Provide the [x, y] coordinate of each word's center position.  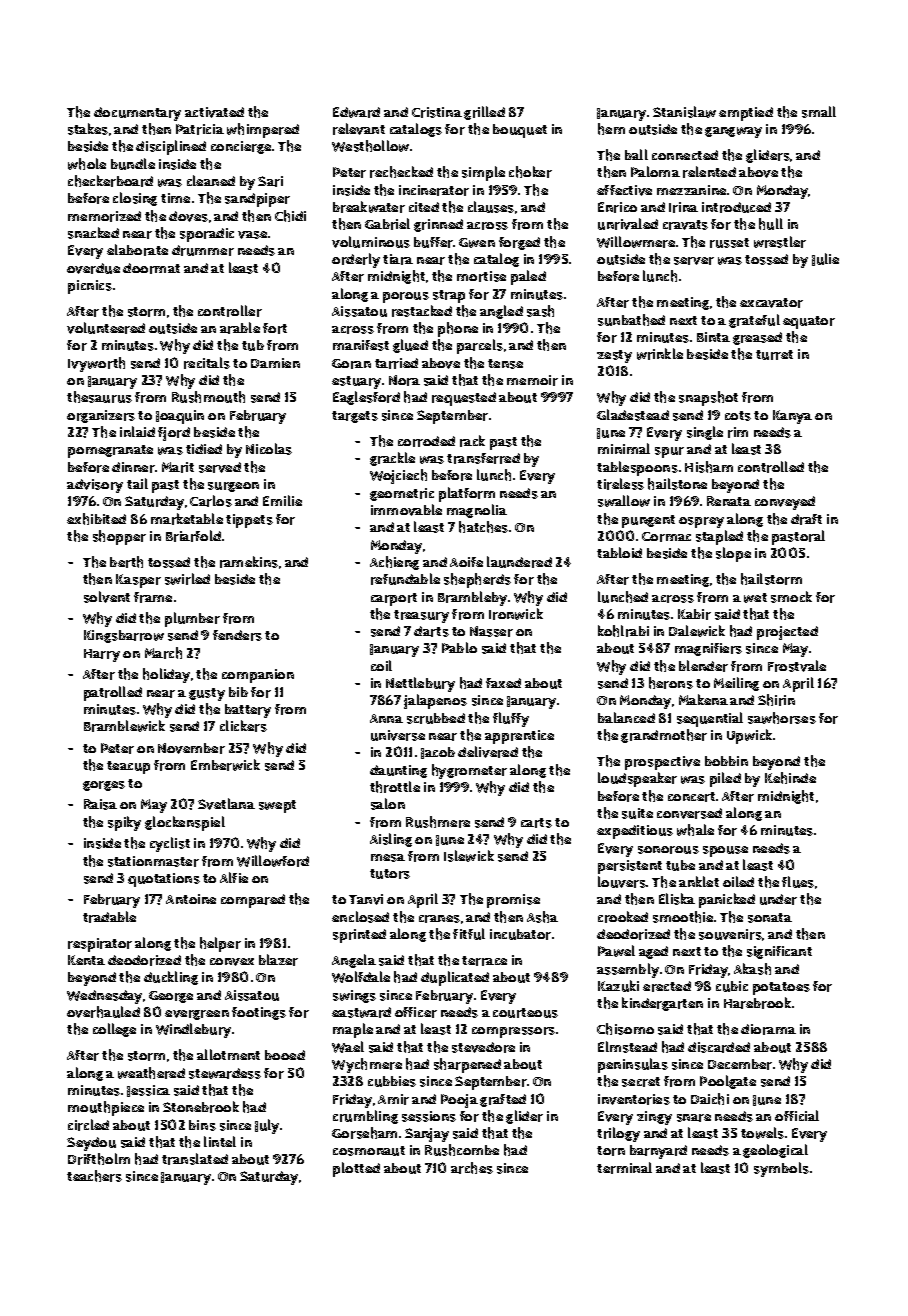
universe [398, 735]
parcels [480, 346]
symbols [781, 1169]
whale [695, 830]
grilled [484, 113]
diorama [768, 1029]
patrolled [113, 693]
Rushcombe [462, 1150]
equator [809, 322]
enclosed [360, 917]
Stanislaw [684, 112]
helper [220, 944]
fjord [174, 434]
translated [195, 1159]
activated [214, 112]
